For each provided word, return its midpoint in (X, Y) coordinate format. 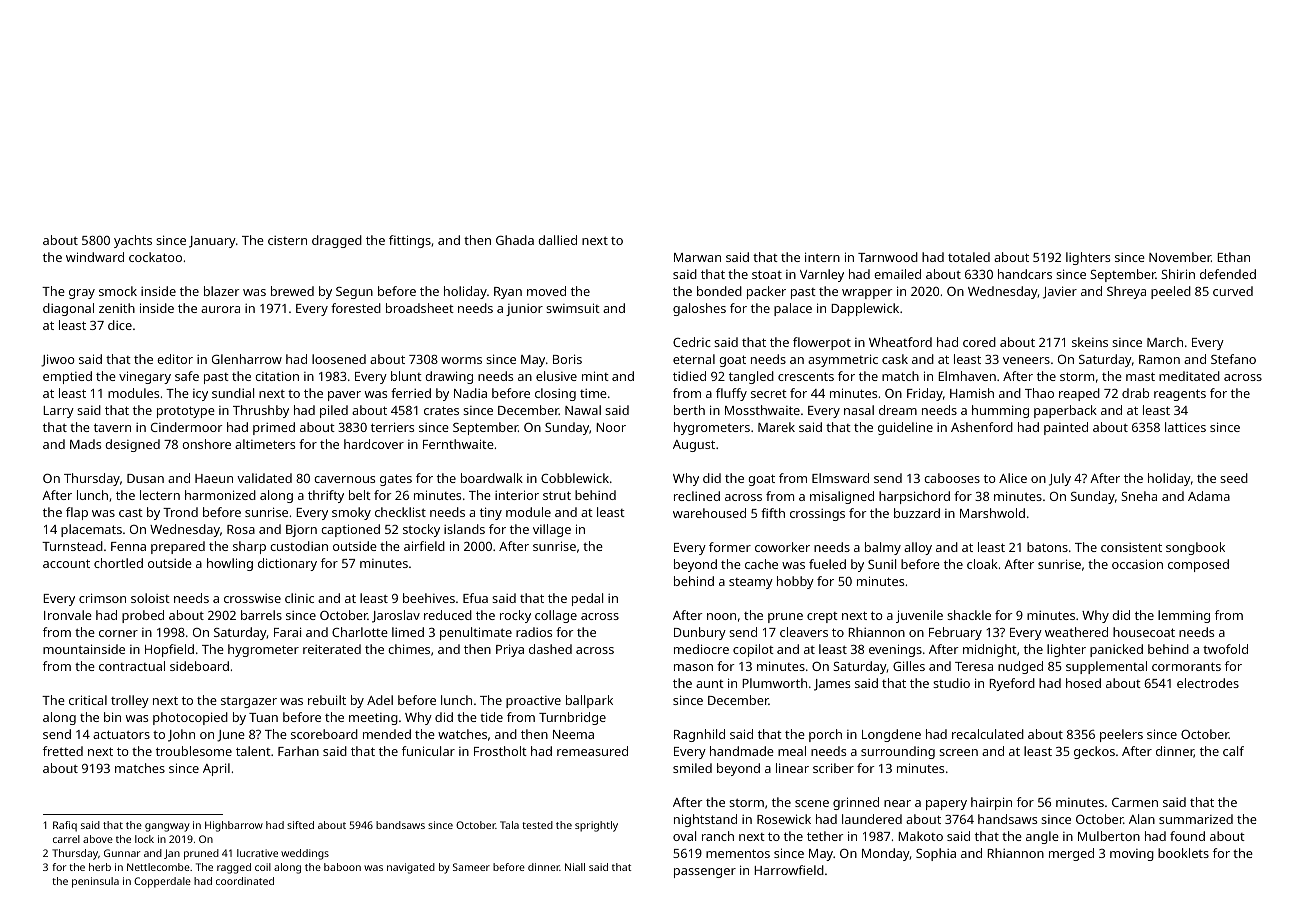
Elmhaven (967, 376)
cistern (287, 240)
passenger (705, 873)
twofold (1225, 649)
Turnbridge (572, 718)
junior (524, 310)
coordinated (245, 881)
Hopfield (169, 650)
